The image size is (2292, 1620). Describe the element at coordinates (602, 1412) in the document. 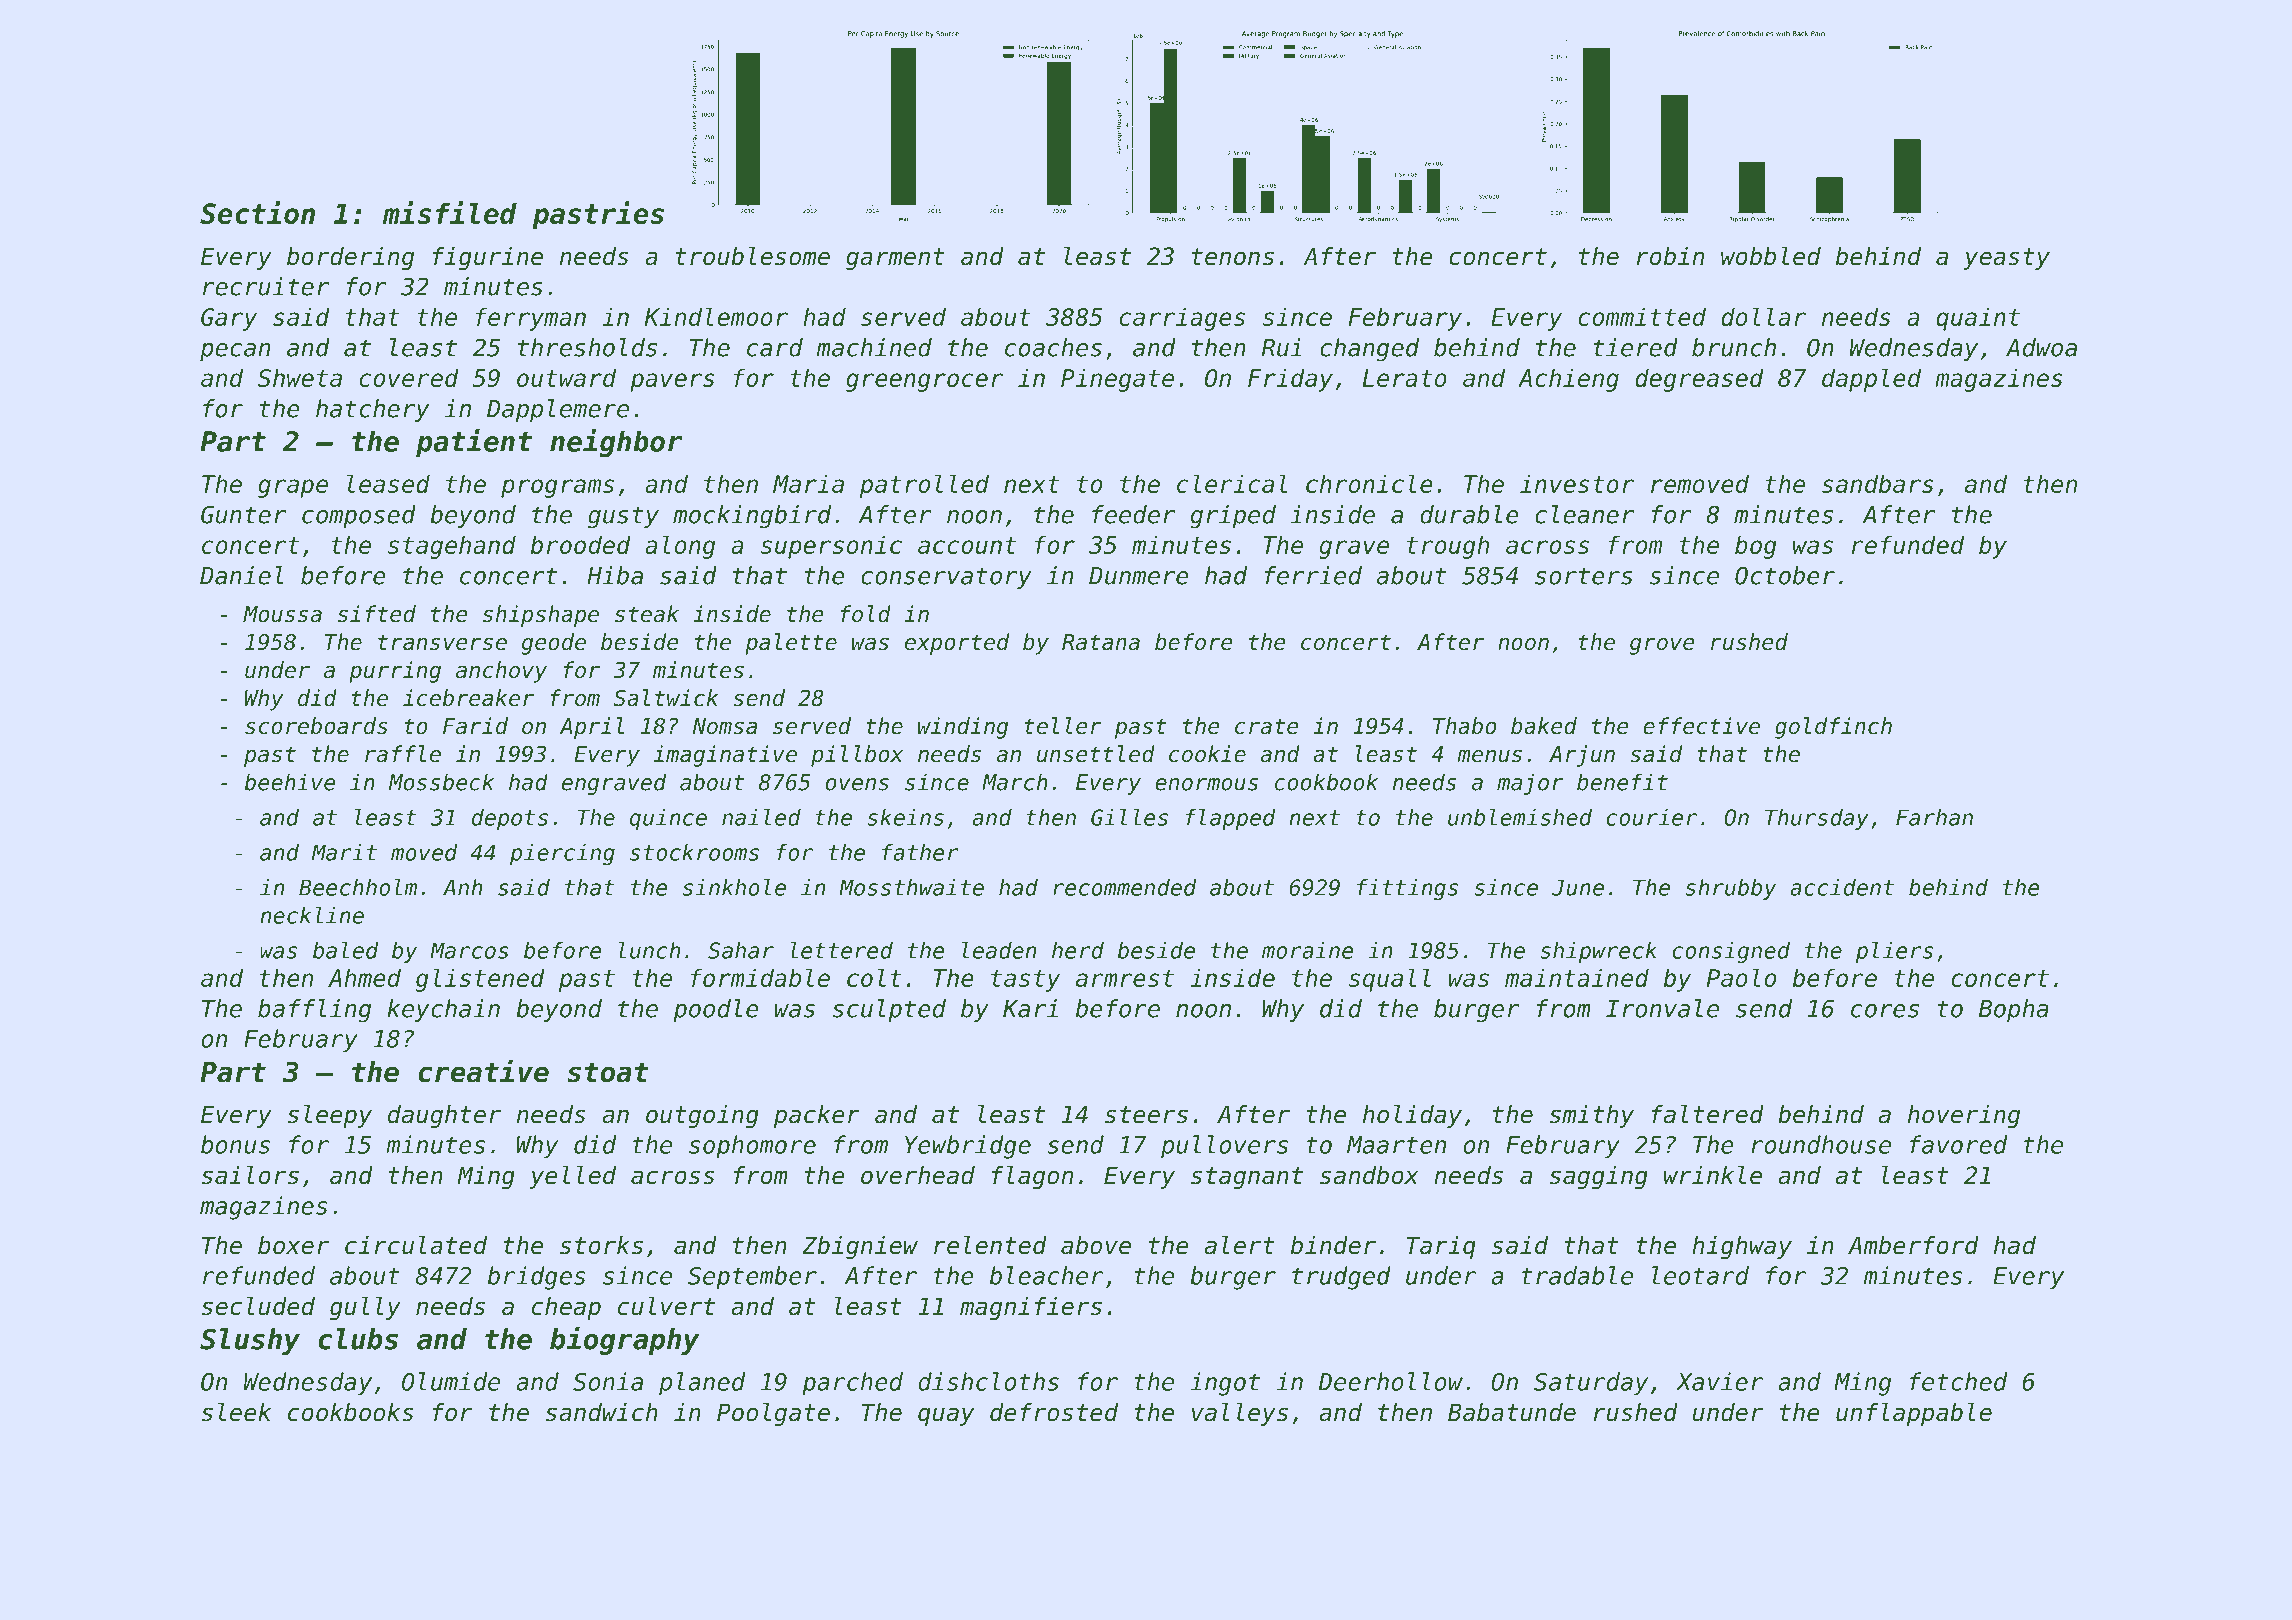

I see `sandwich` at that location.
